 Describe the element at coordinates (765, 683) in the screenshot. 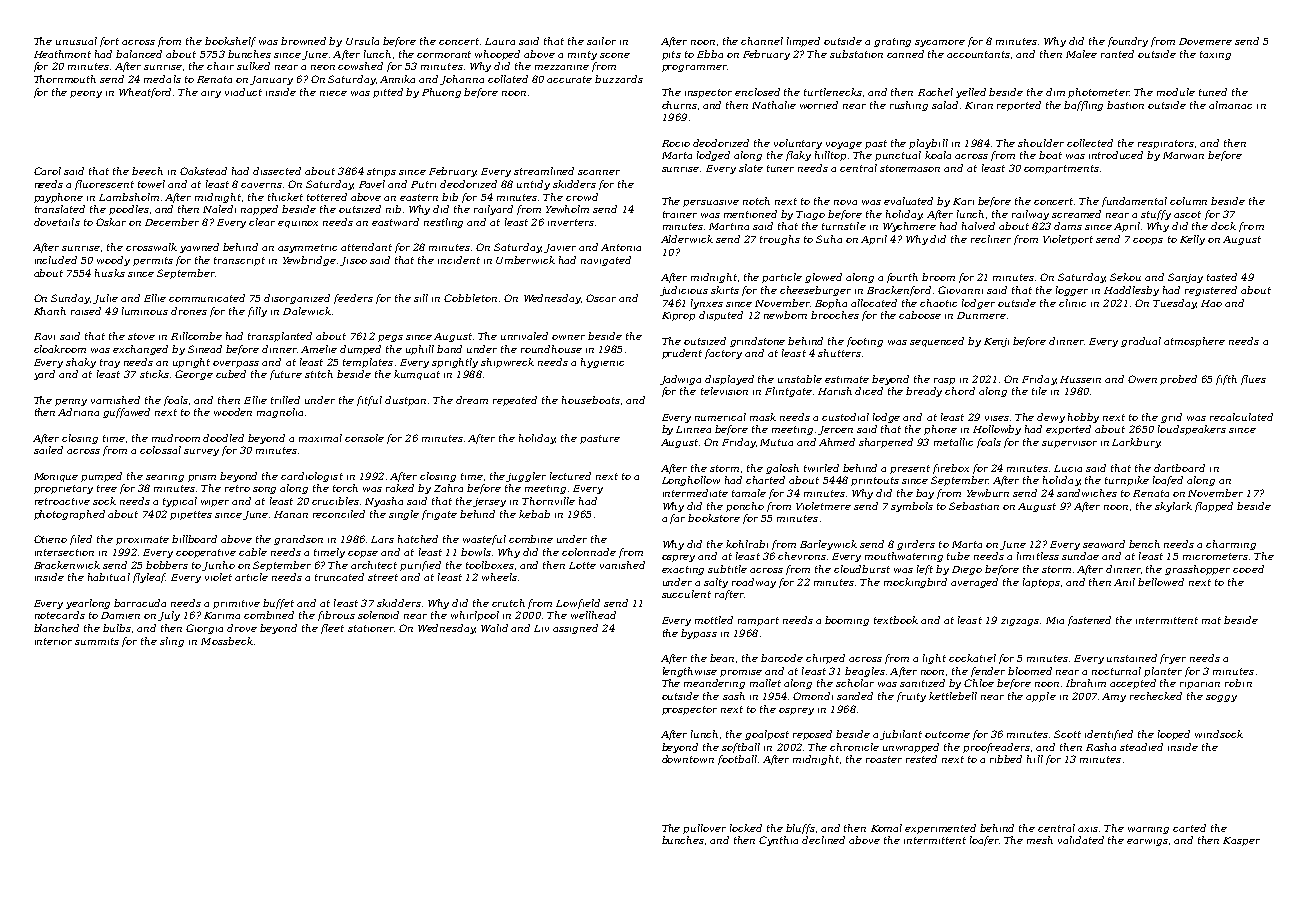

I see `mallet` at that location.
